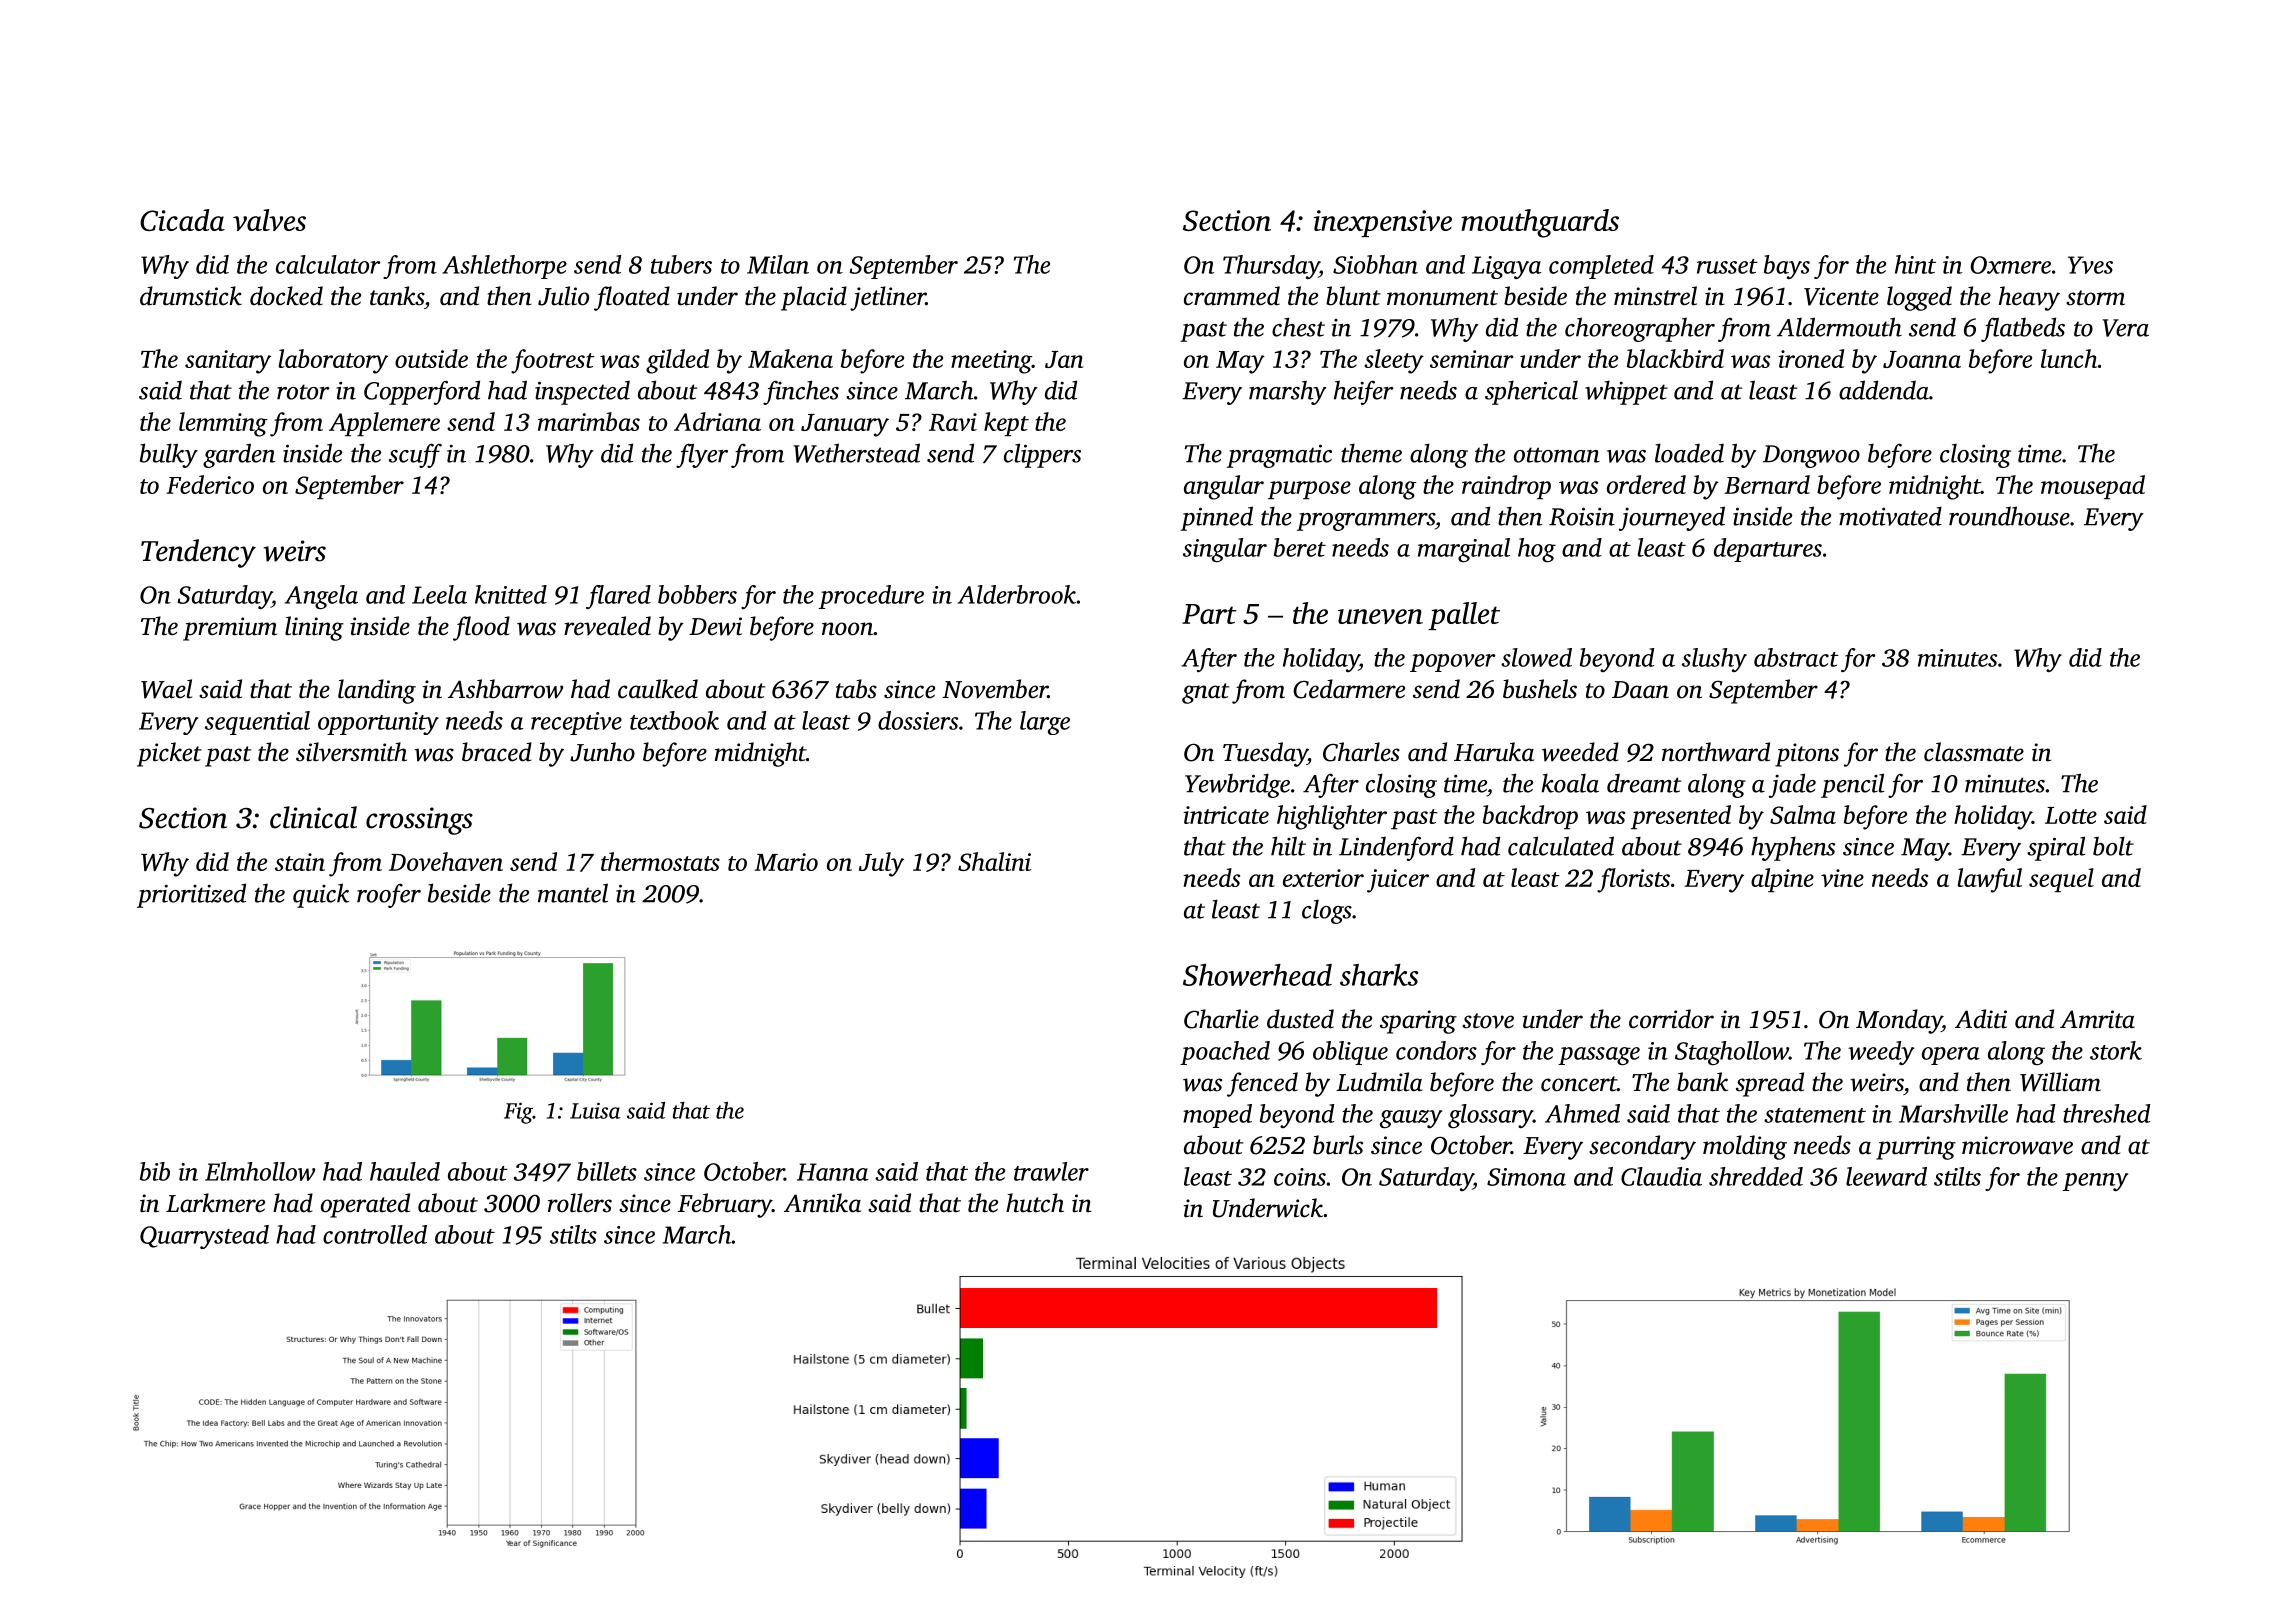 The height and width of the screenshot is (1620, 2292). I want to click on florists, so click(1633, 880).
